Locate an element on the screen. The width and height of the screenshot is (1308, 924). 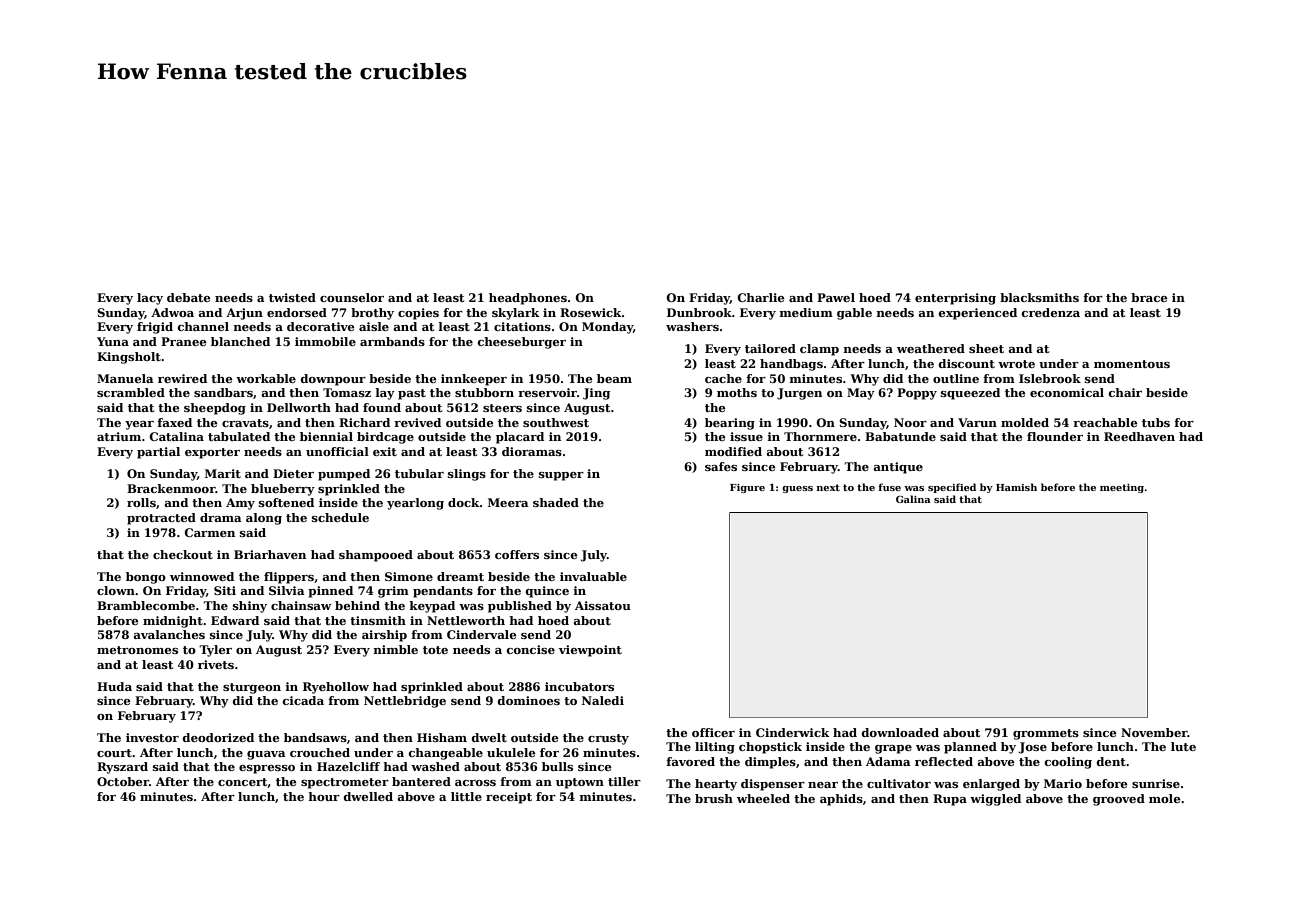
frigid is located at coordinates (155, 328).
